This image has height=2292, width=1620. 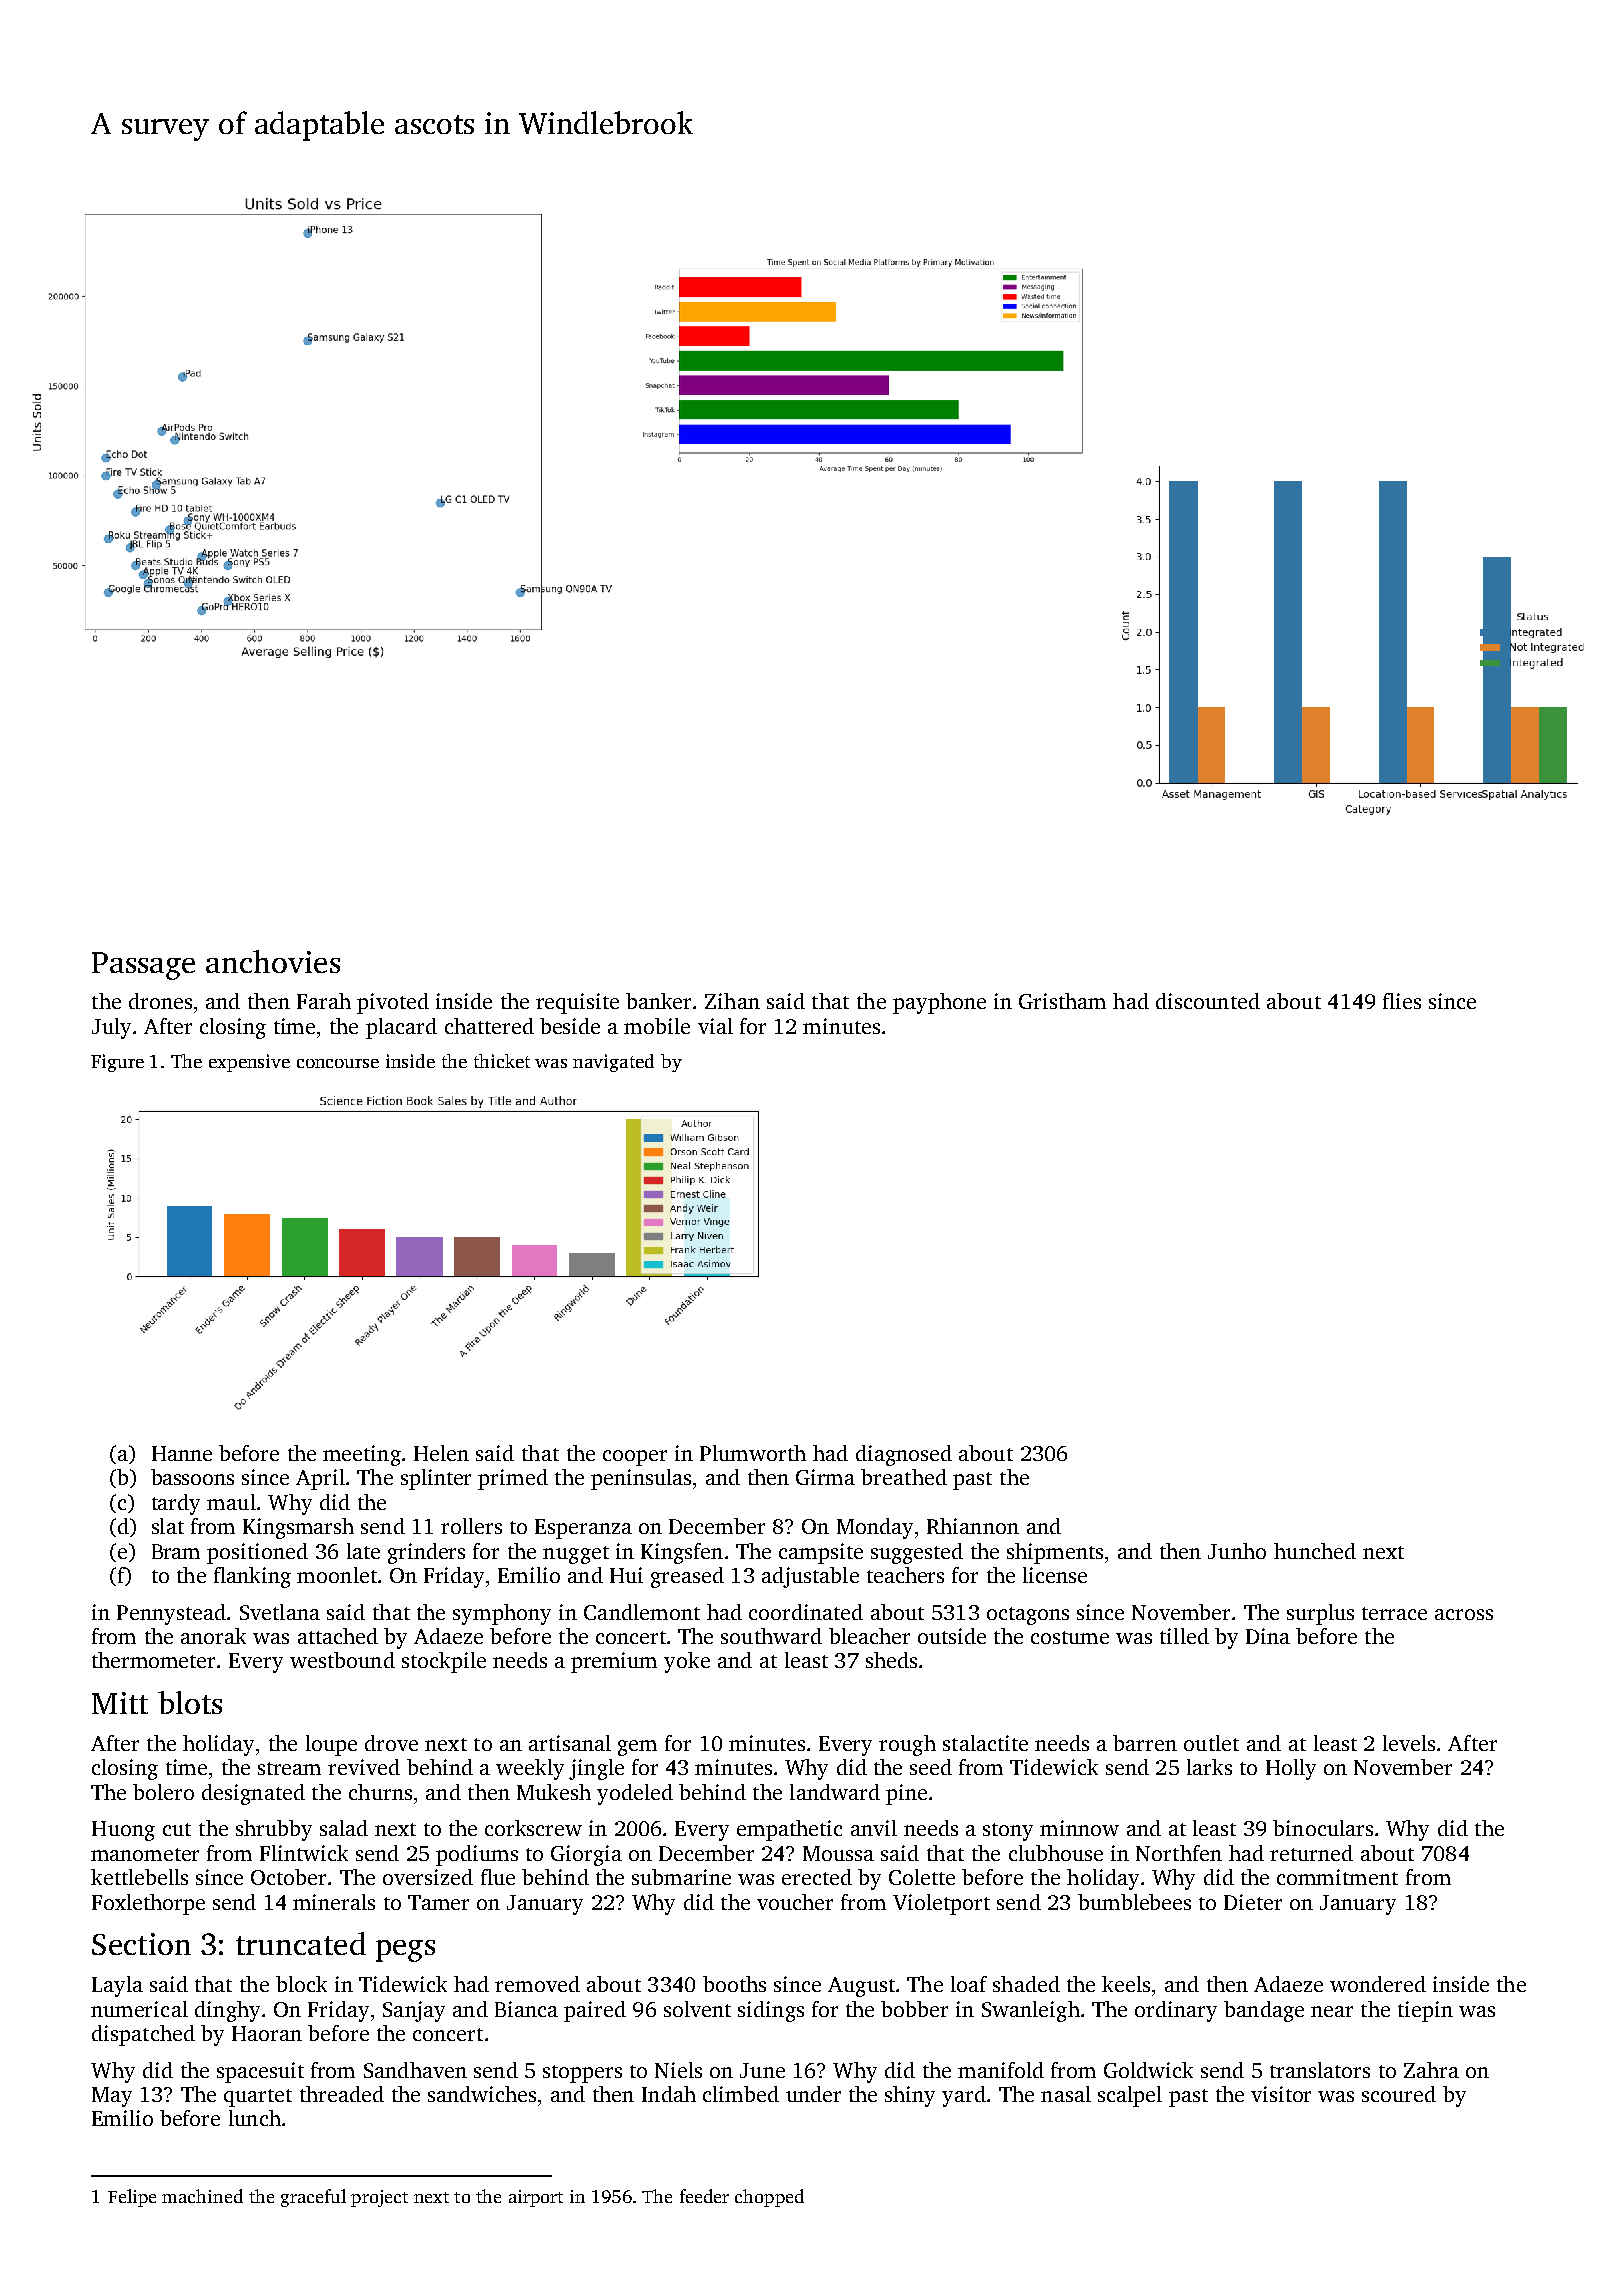 What do you see at coordinates (1145, 1743) in the image?
I see `barren` at bounding box center [1145, 1743].
